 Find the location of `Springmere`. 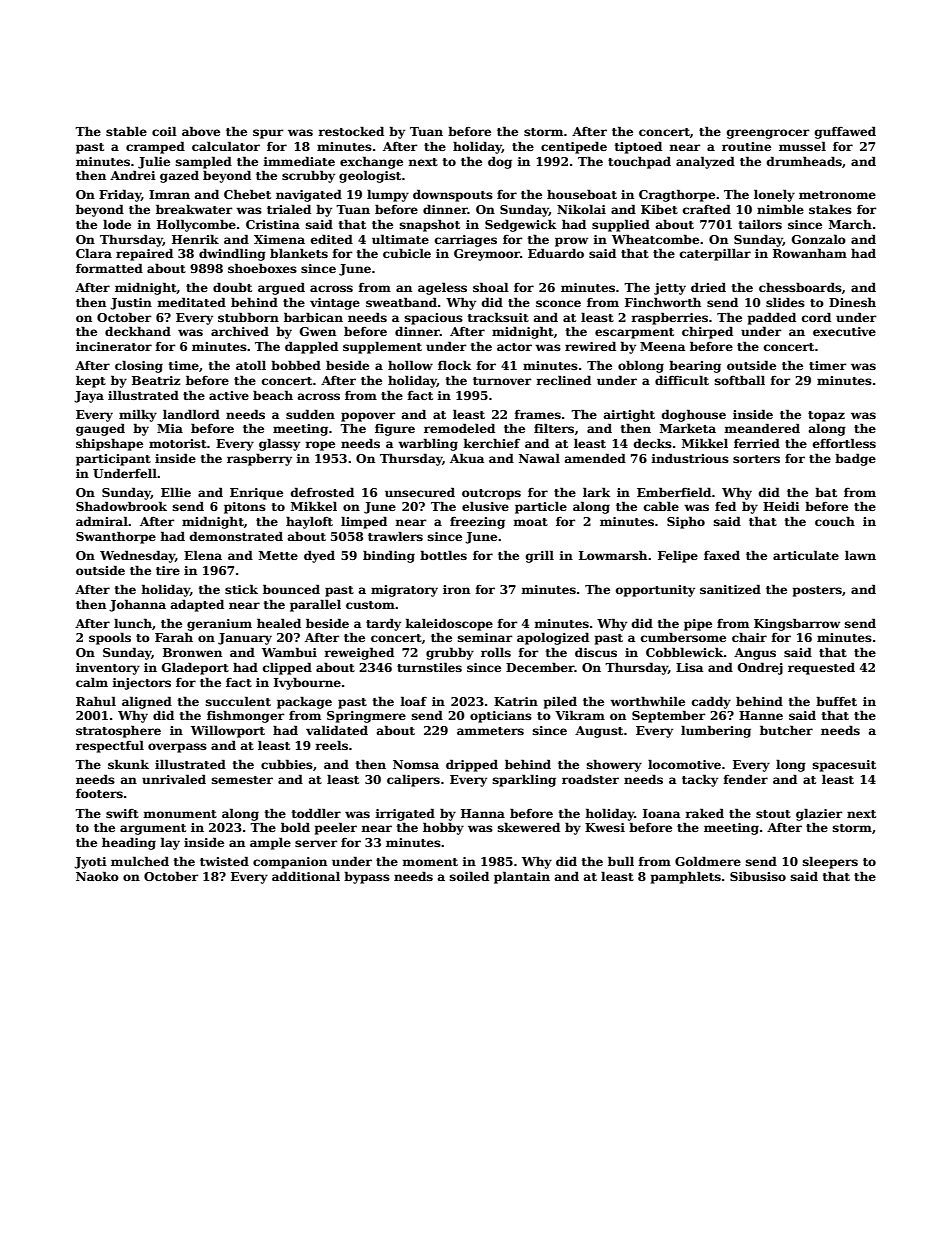

Springmere is located at coordinates (366, 717).
